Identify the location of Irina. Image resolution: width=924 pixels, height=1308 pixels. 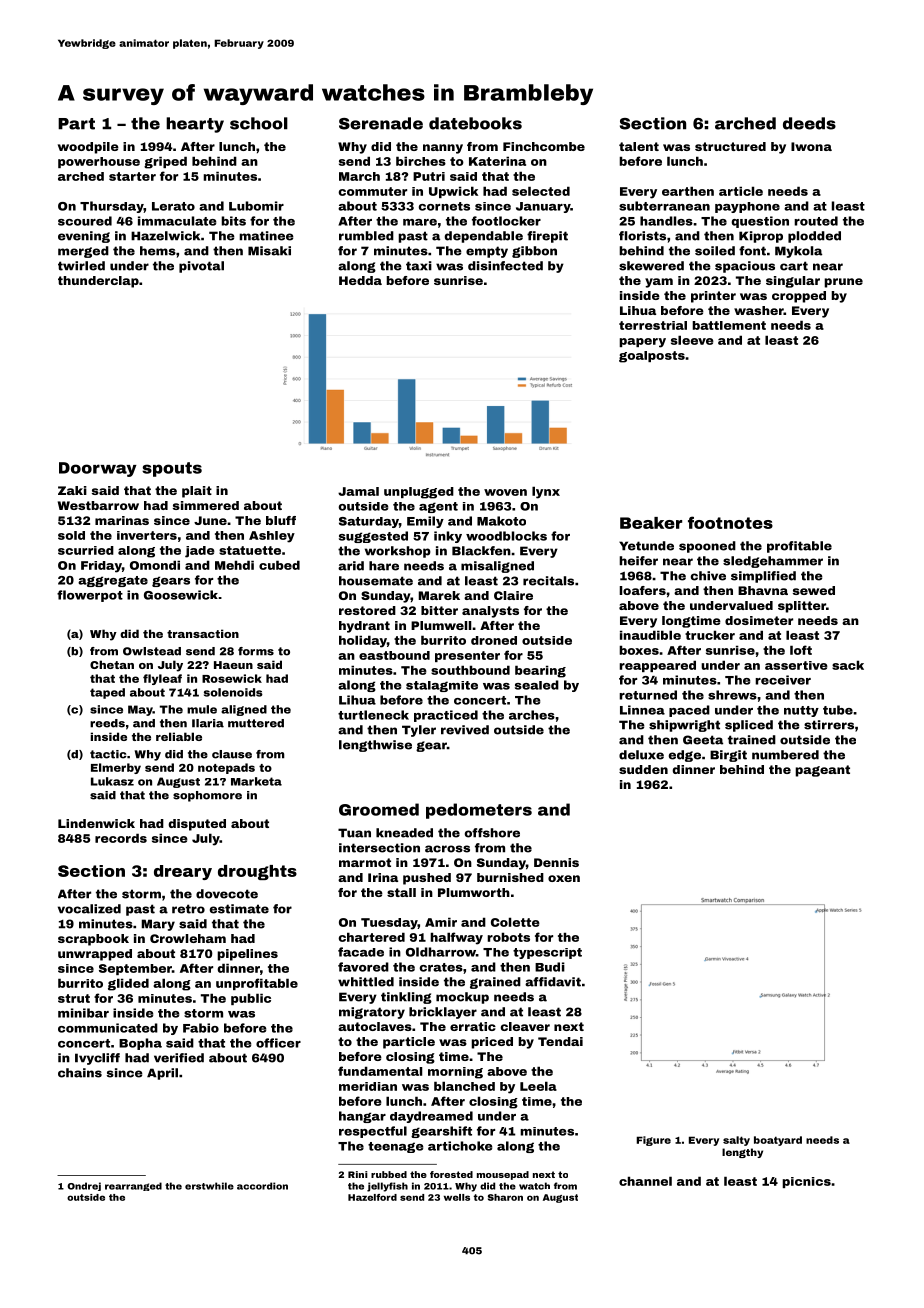
(383, 877).
